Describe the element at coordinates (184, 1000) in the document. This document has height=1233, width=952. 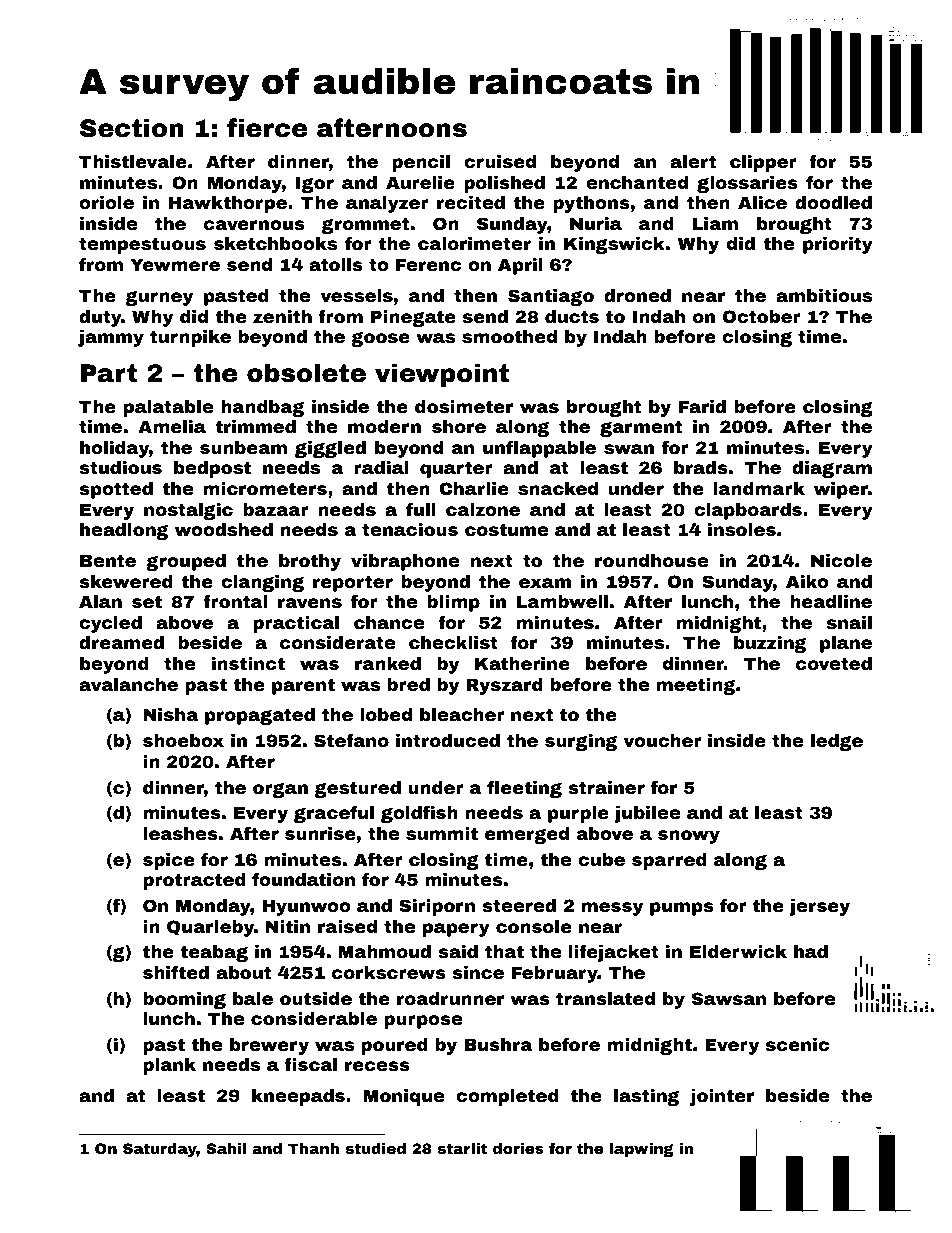
I see `booming` at that location.
